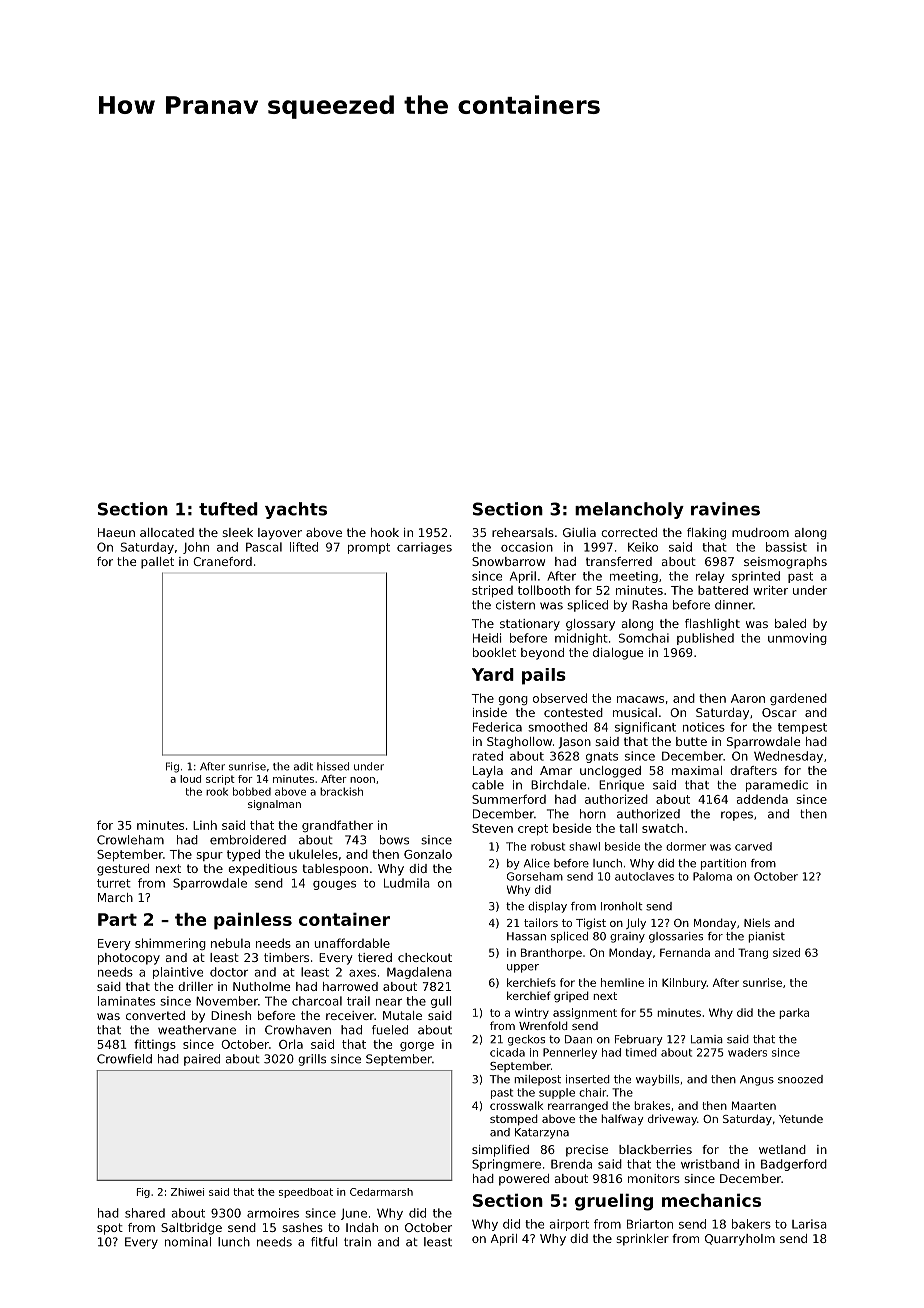 This screenshot has height=1308, width=924. Describe the element at coordinates (757, 922) in the screenshot. I see `Niels` at that location.
